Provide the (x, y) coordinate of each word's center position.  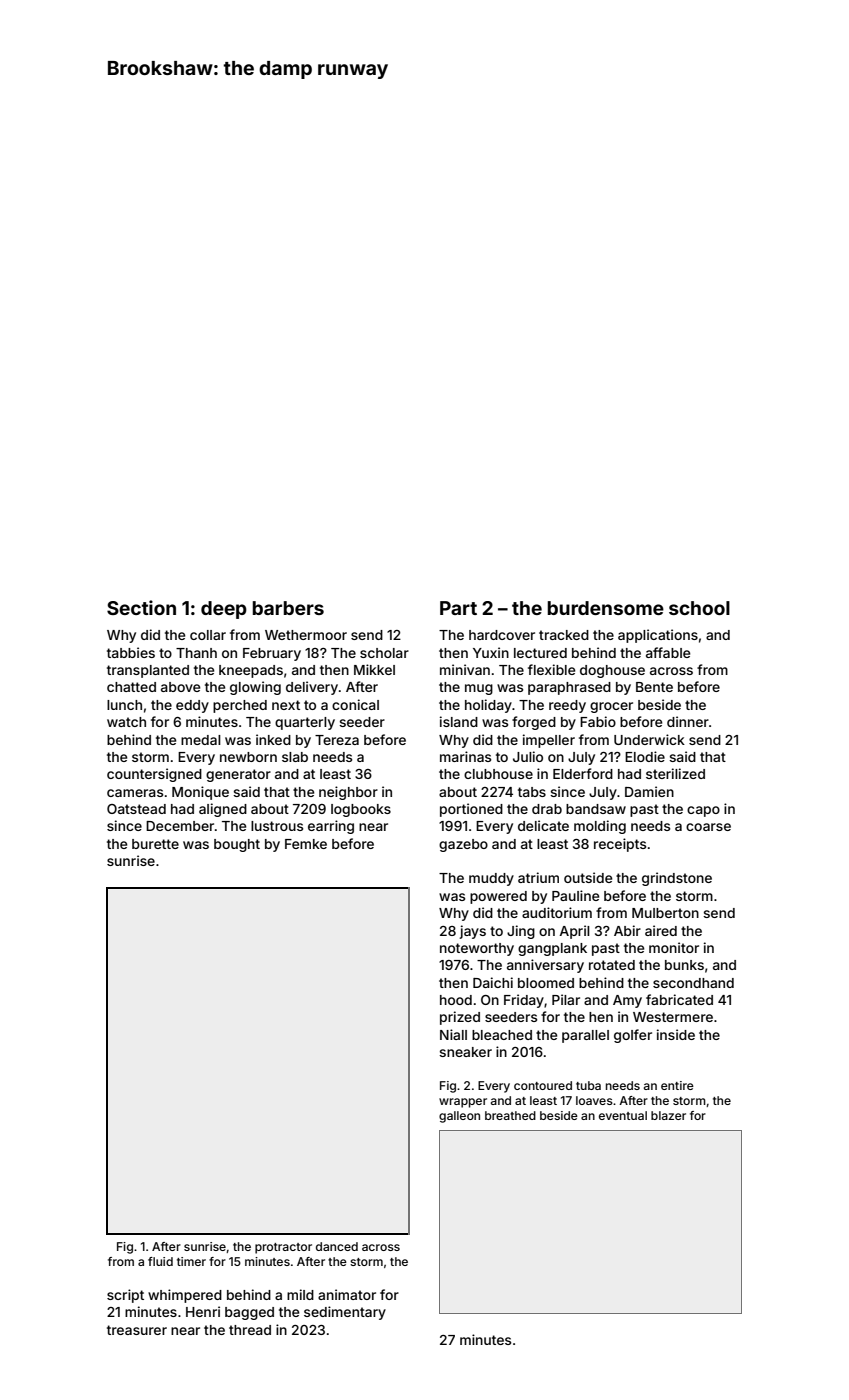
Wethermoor (306, 635)
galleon (459, 1117)
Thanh (196, 653)
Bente (654, 687)
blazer (668, 1115)
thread (250, 1330)
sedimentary (345, 1313)
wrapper (463, 1103)
